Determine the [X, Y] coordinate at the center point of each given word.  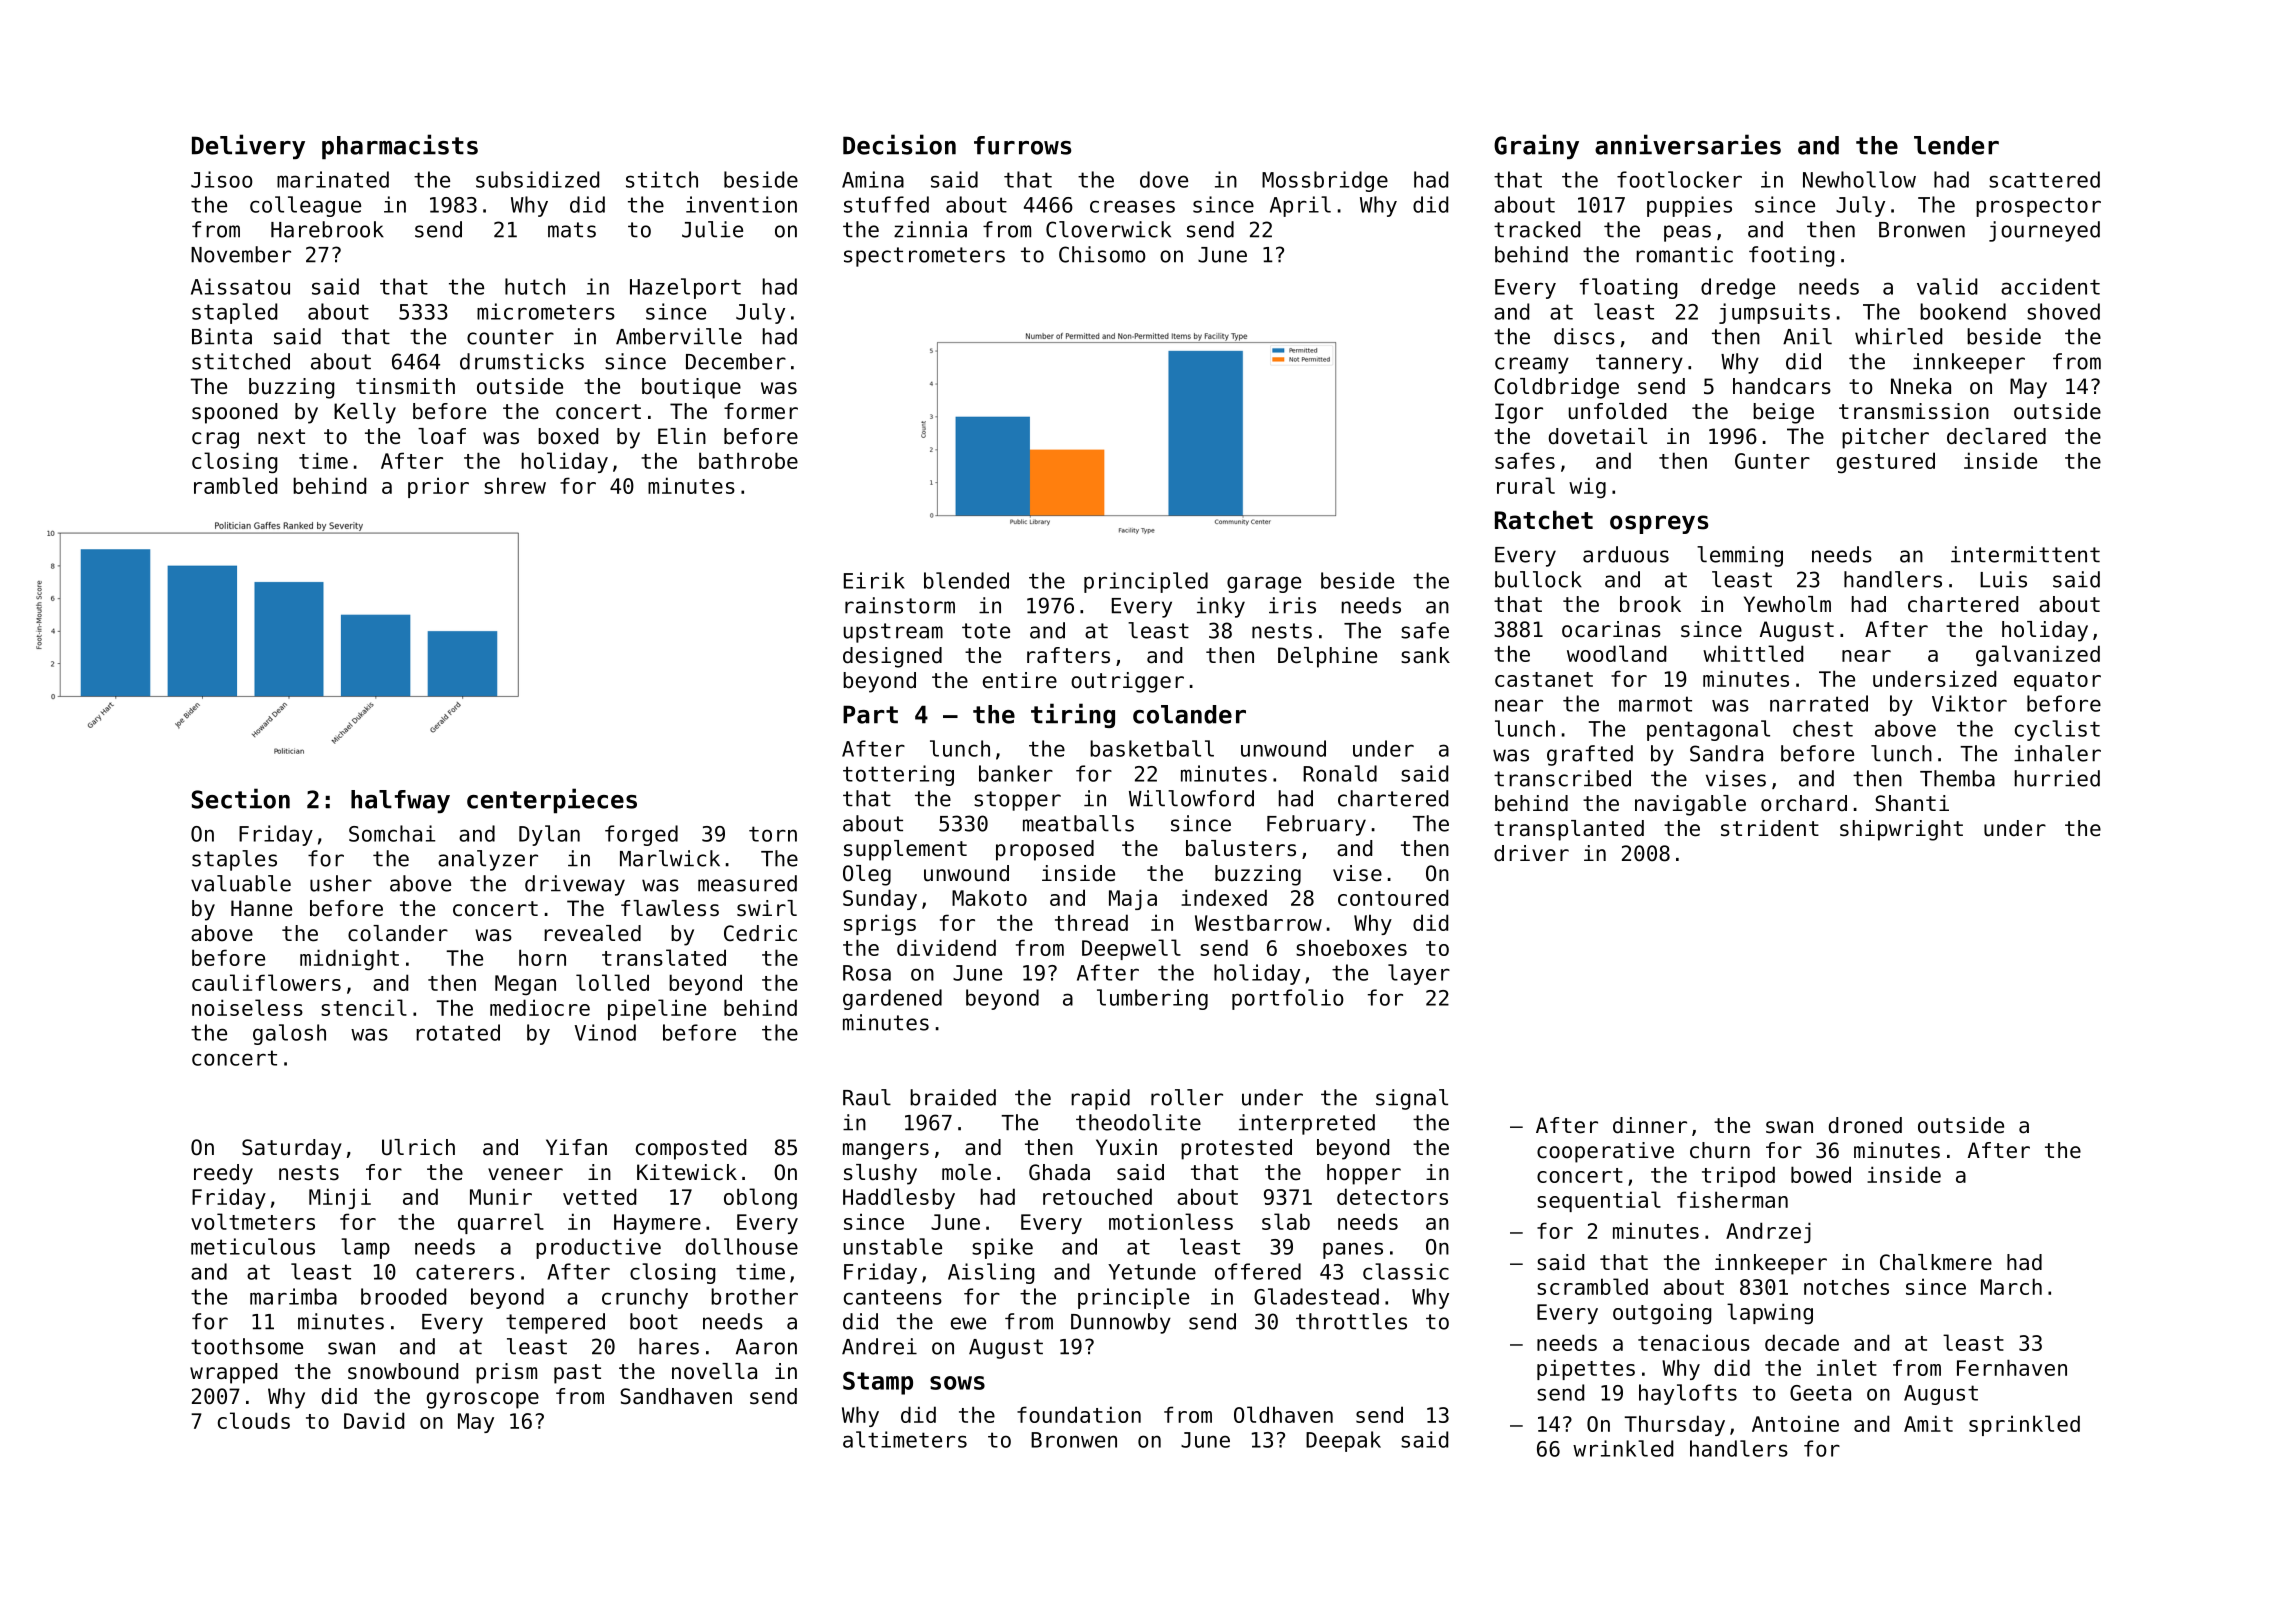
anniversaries [1688, 144]
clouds [254, 1420]
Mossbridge [1325, 181]
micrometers [546, 311]
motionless [1171, 1221]
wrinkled [1623, 1448]
